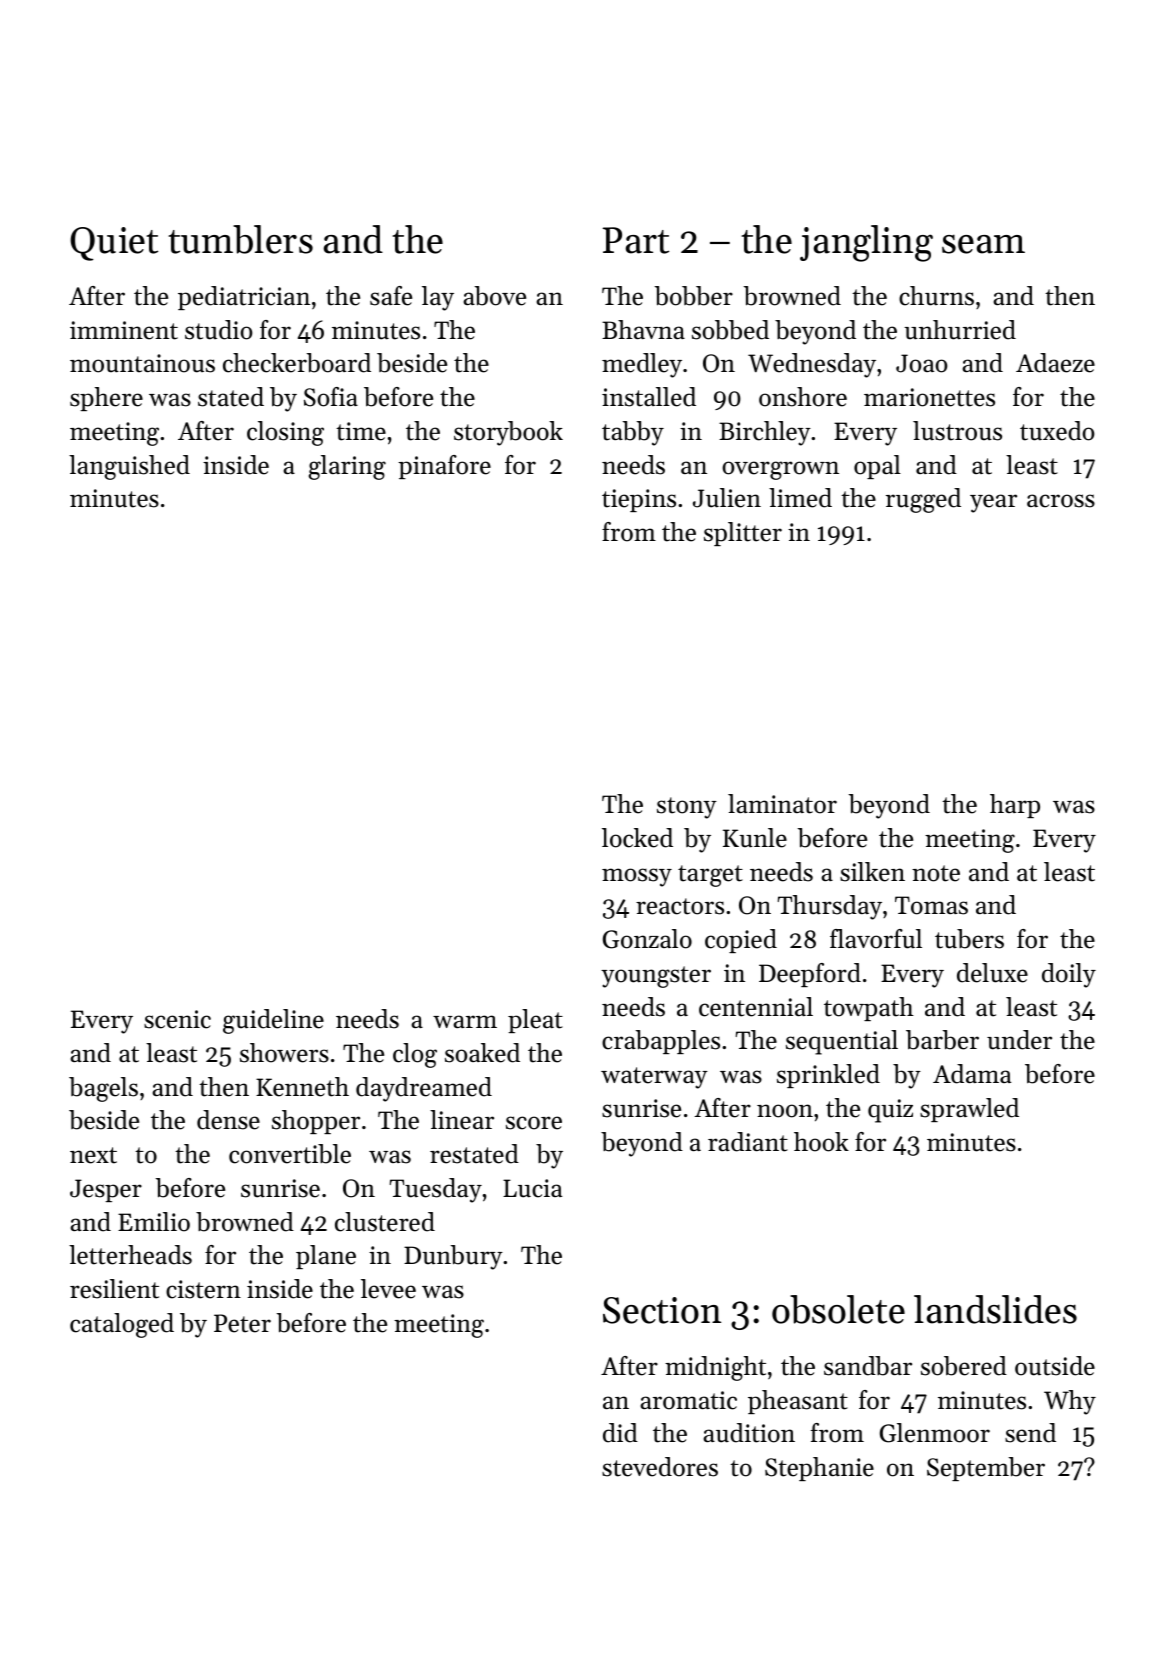 The image size is (1165, 1654). What do you see at coordinates (983, 244) in the screenshot?
I see `seam` at bounding box center [983, 244].
